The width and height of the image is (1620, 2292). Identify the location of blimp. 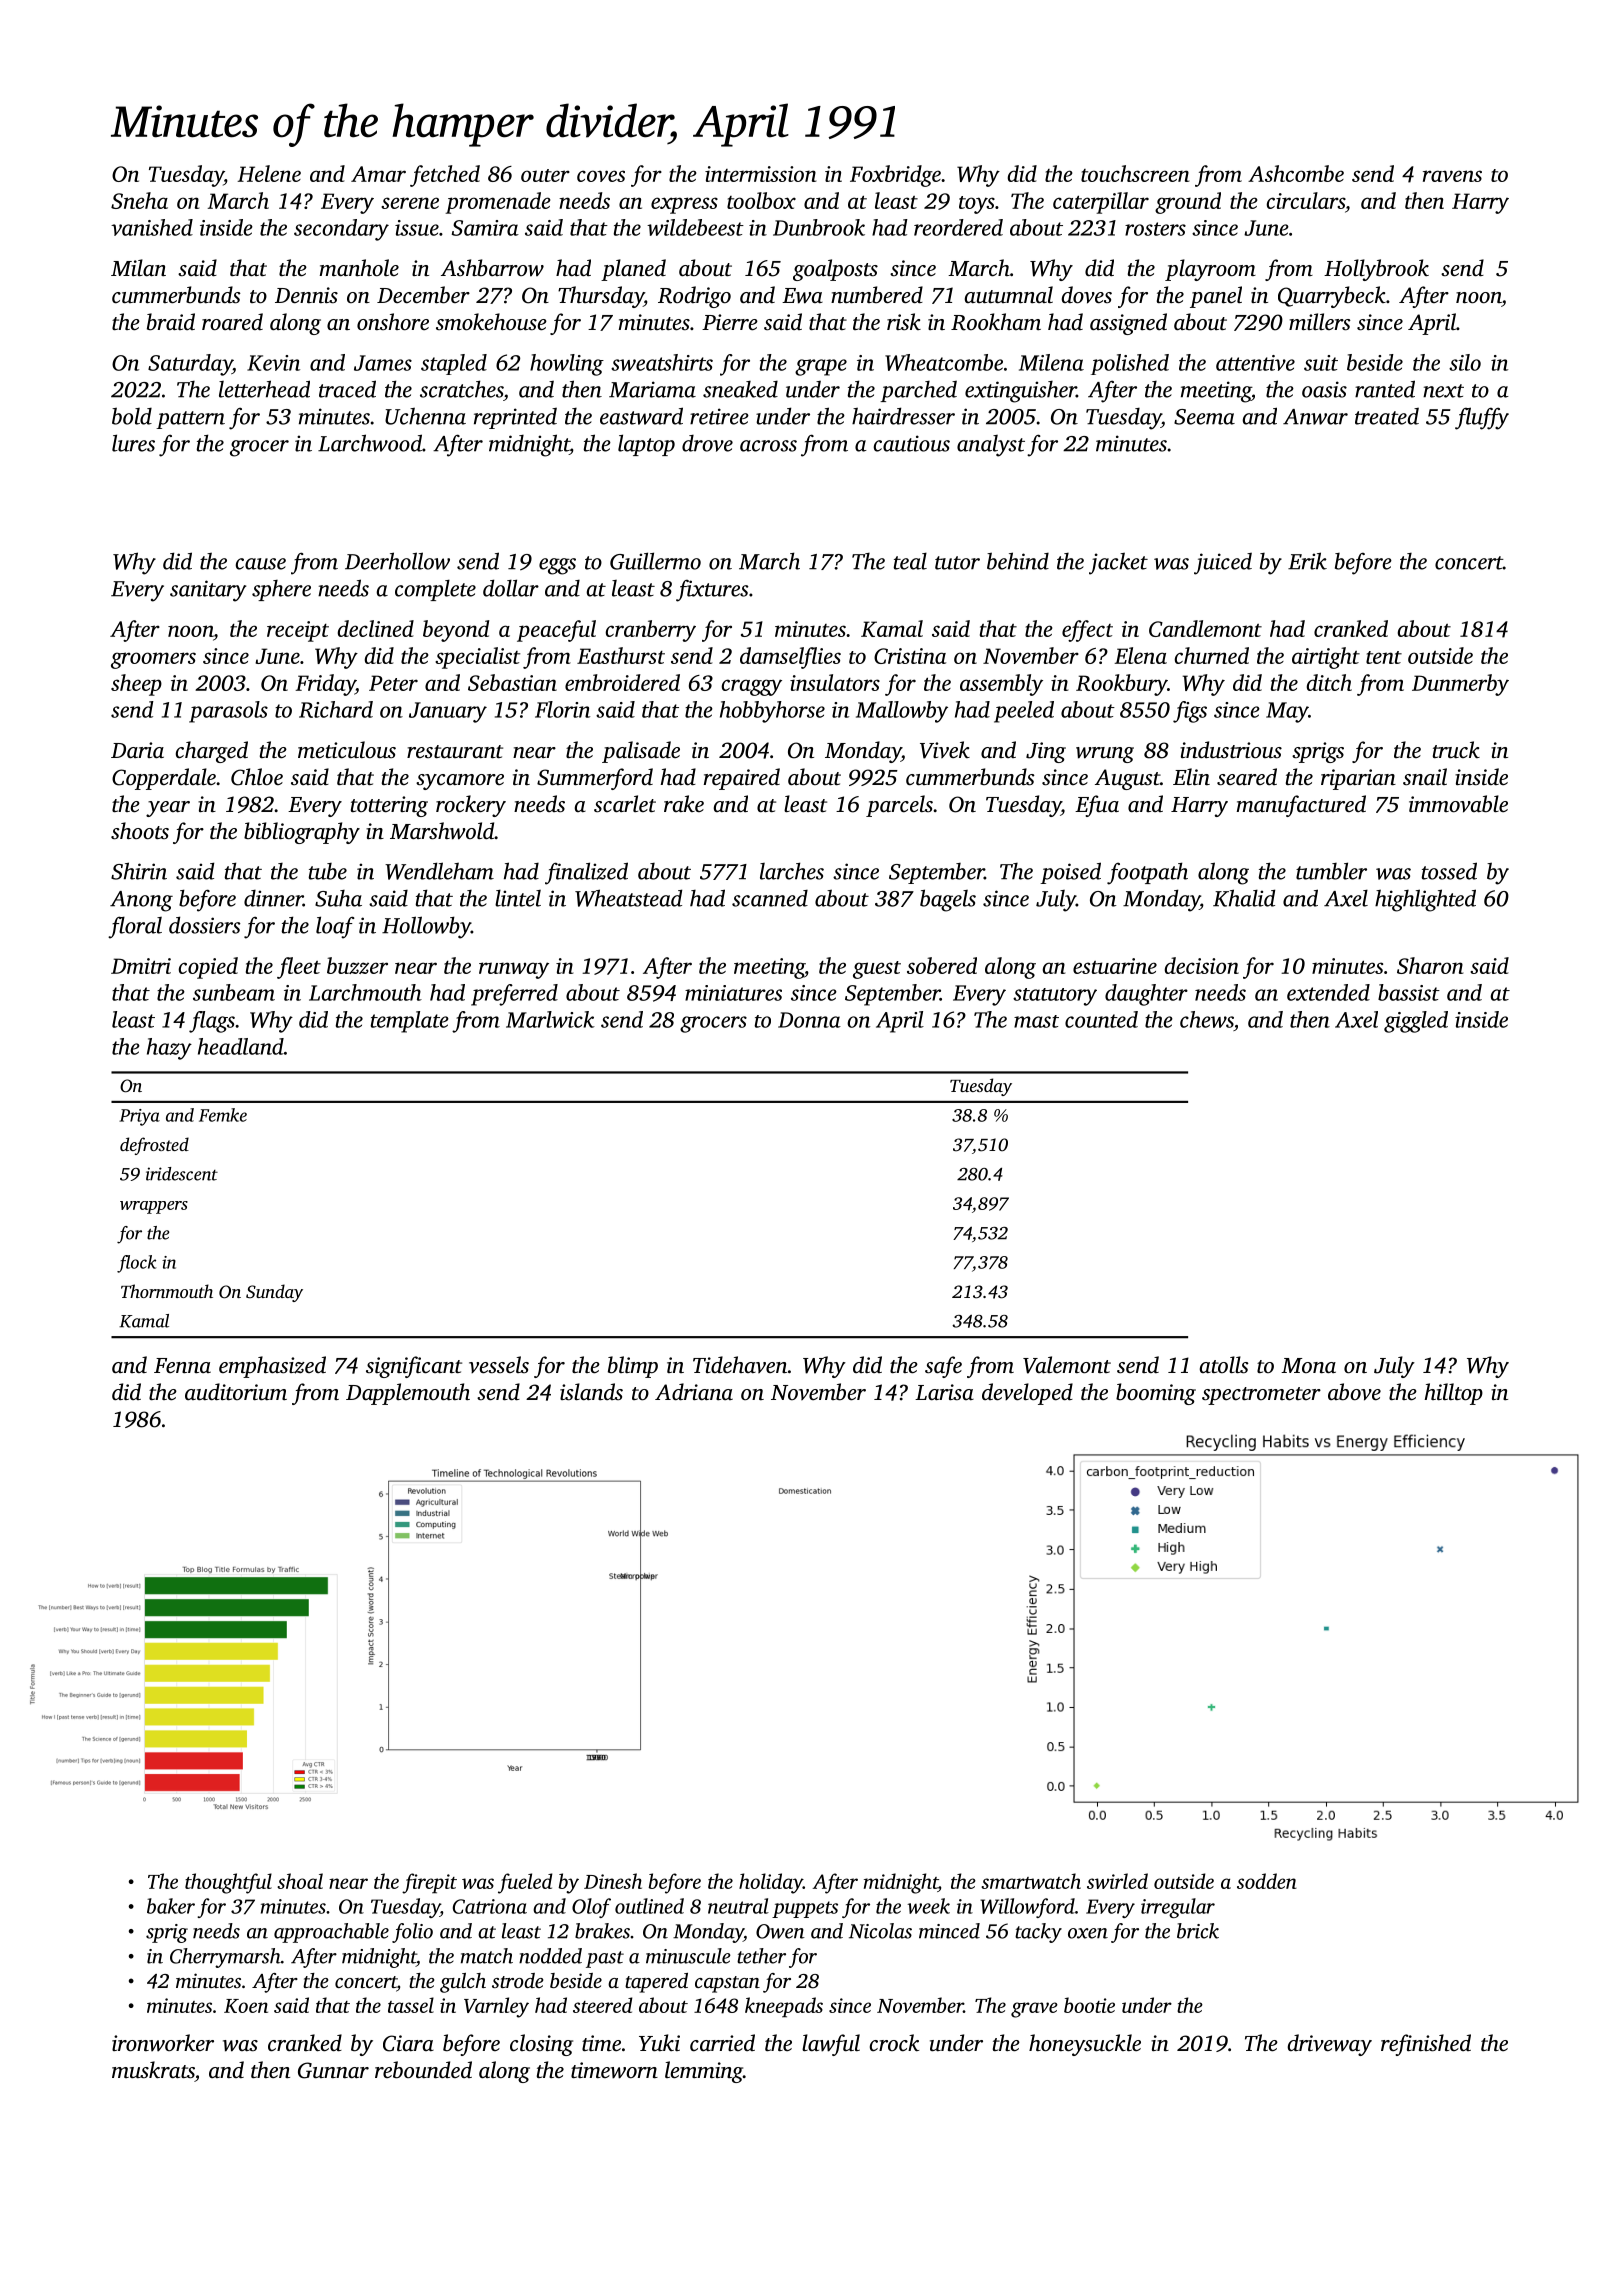
(633, 1367).
